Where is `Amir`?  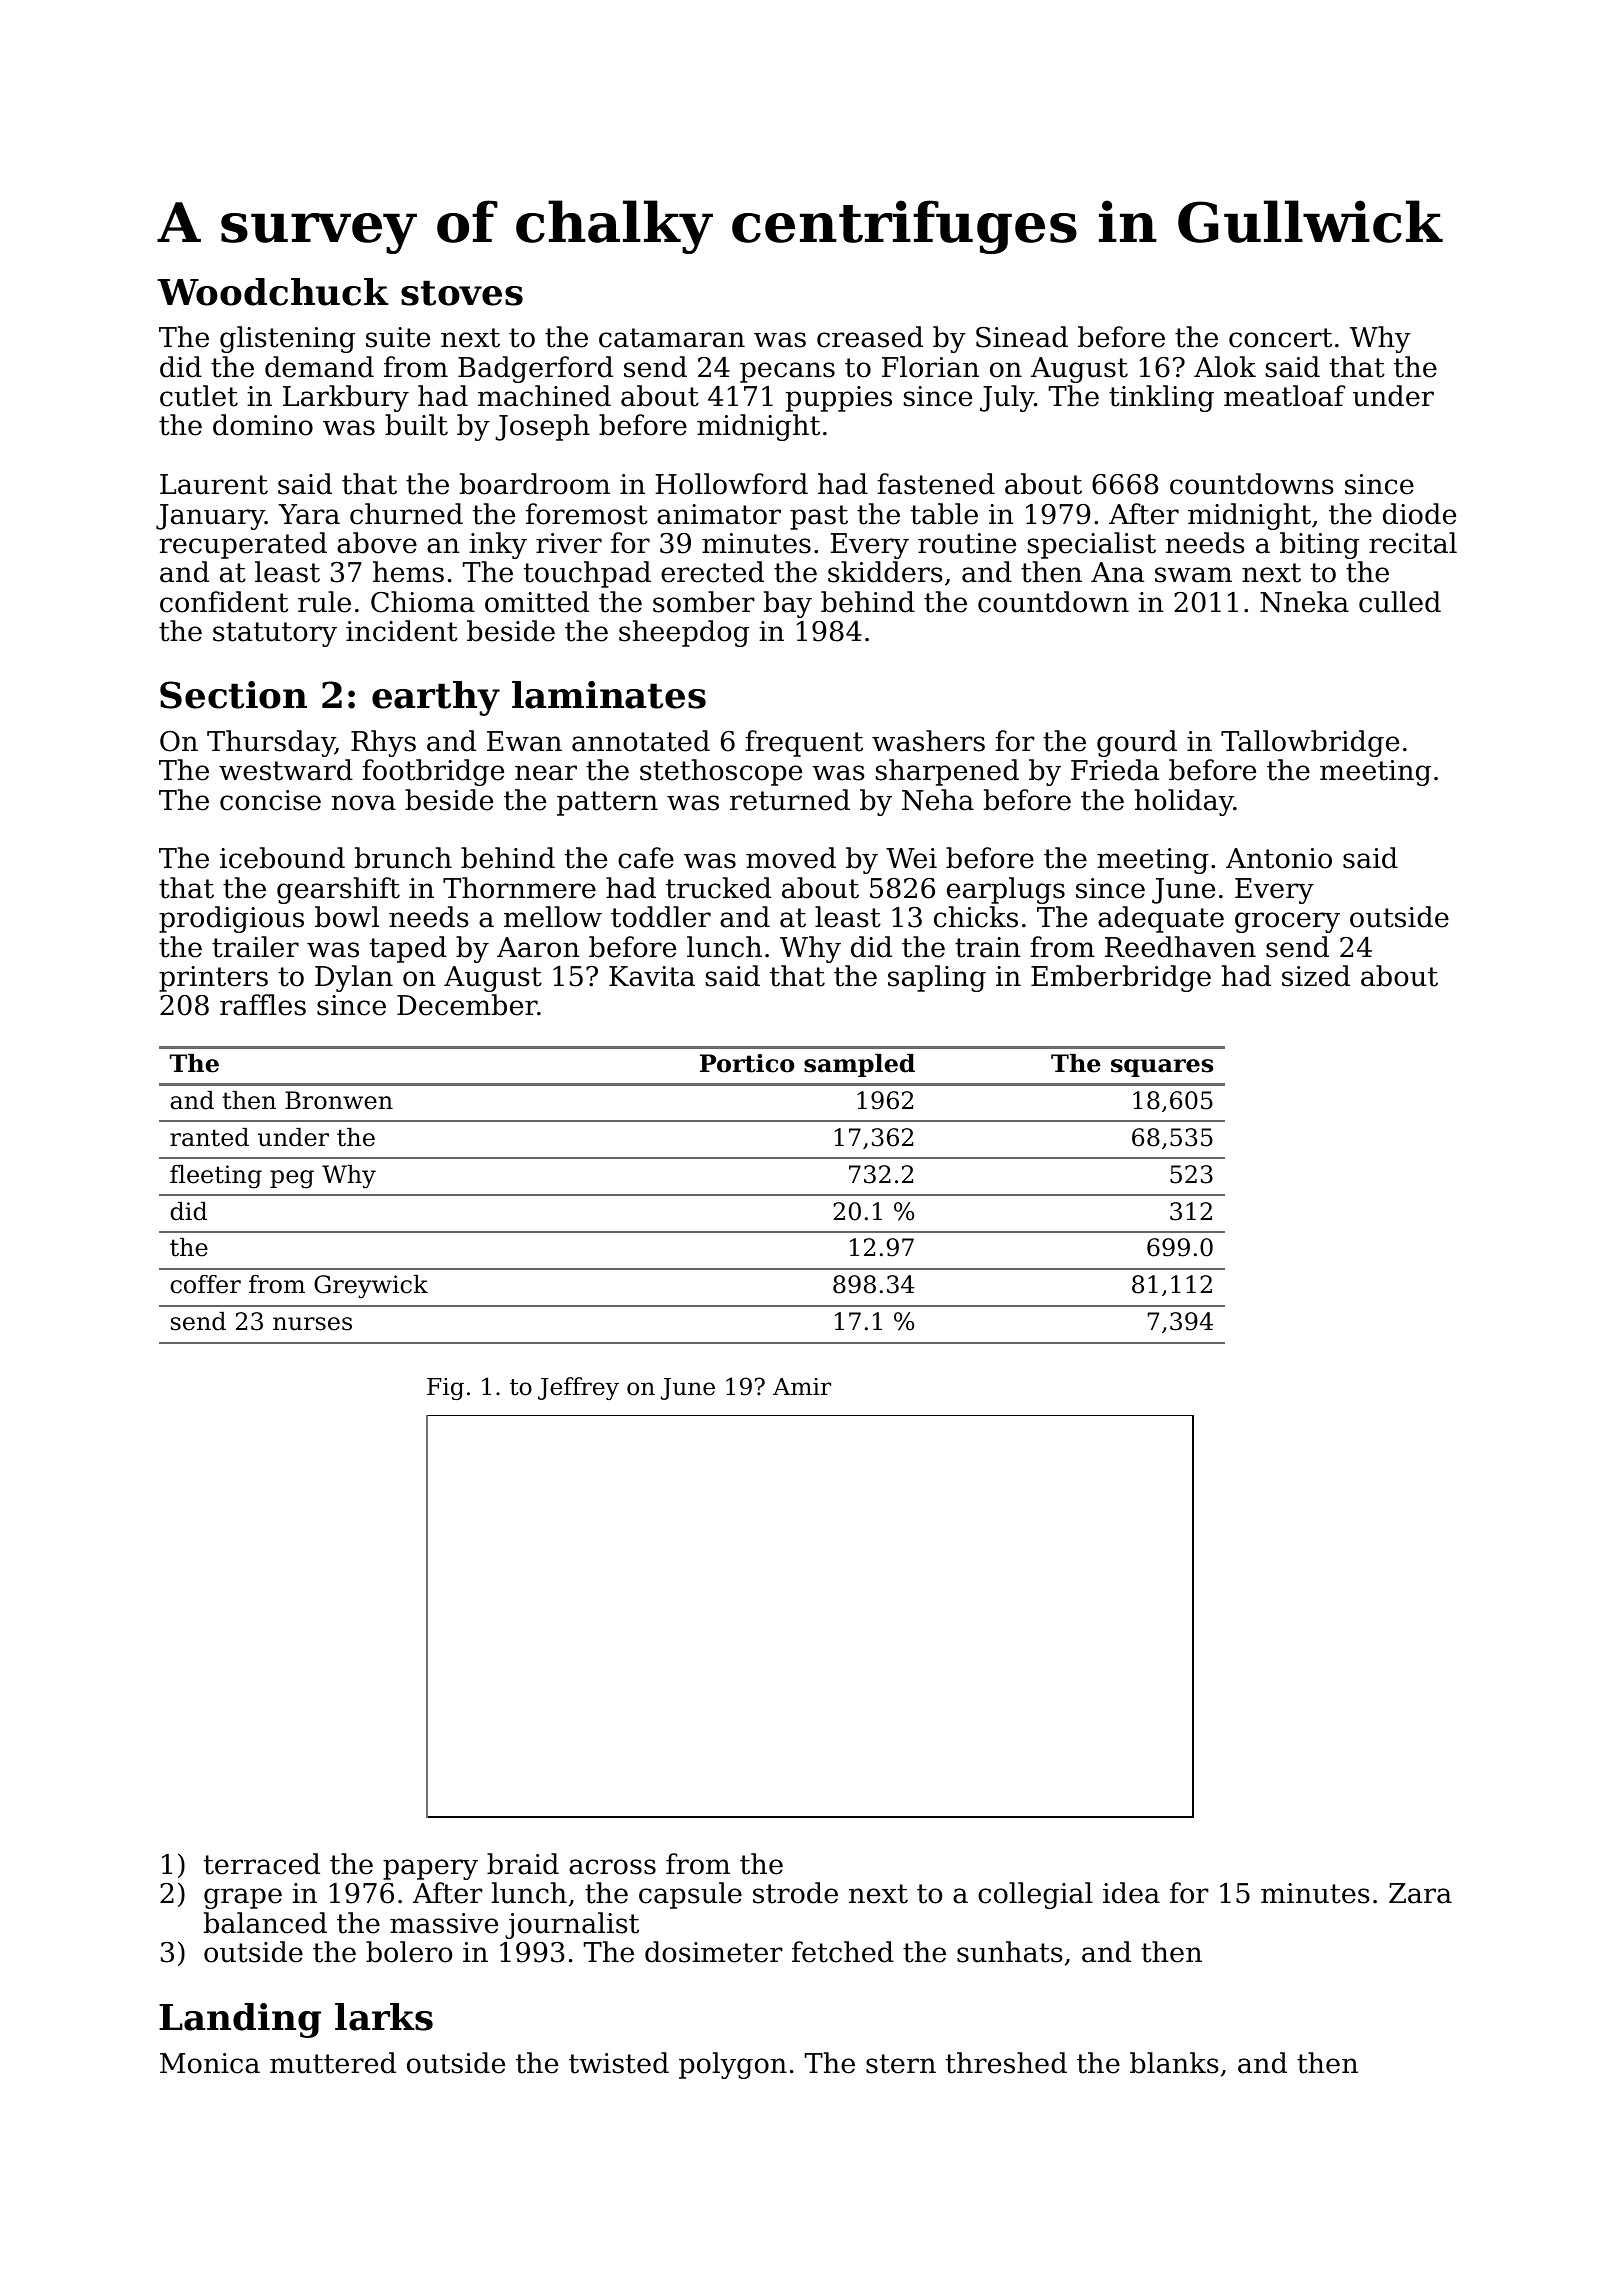
Amir is located at coordinates (802, 1386).
